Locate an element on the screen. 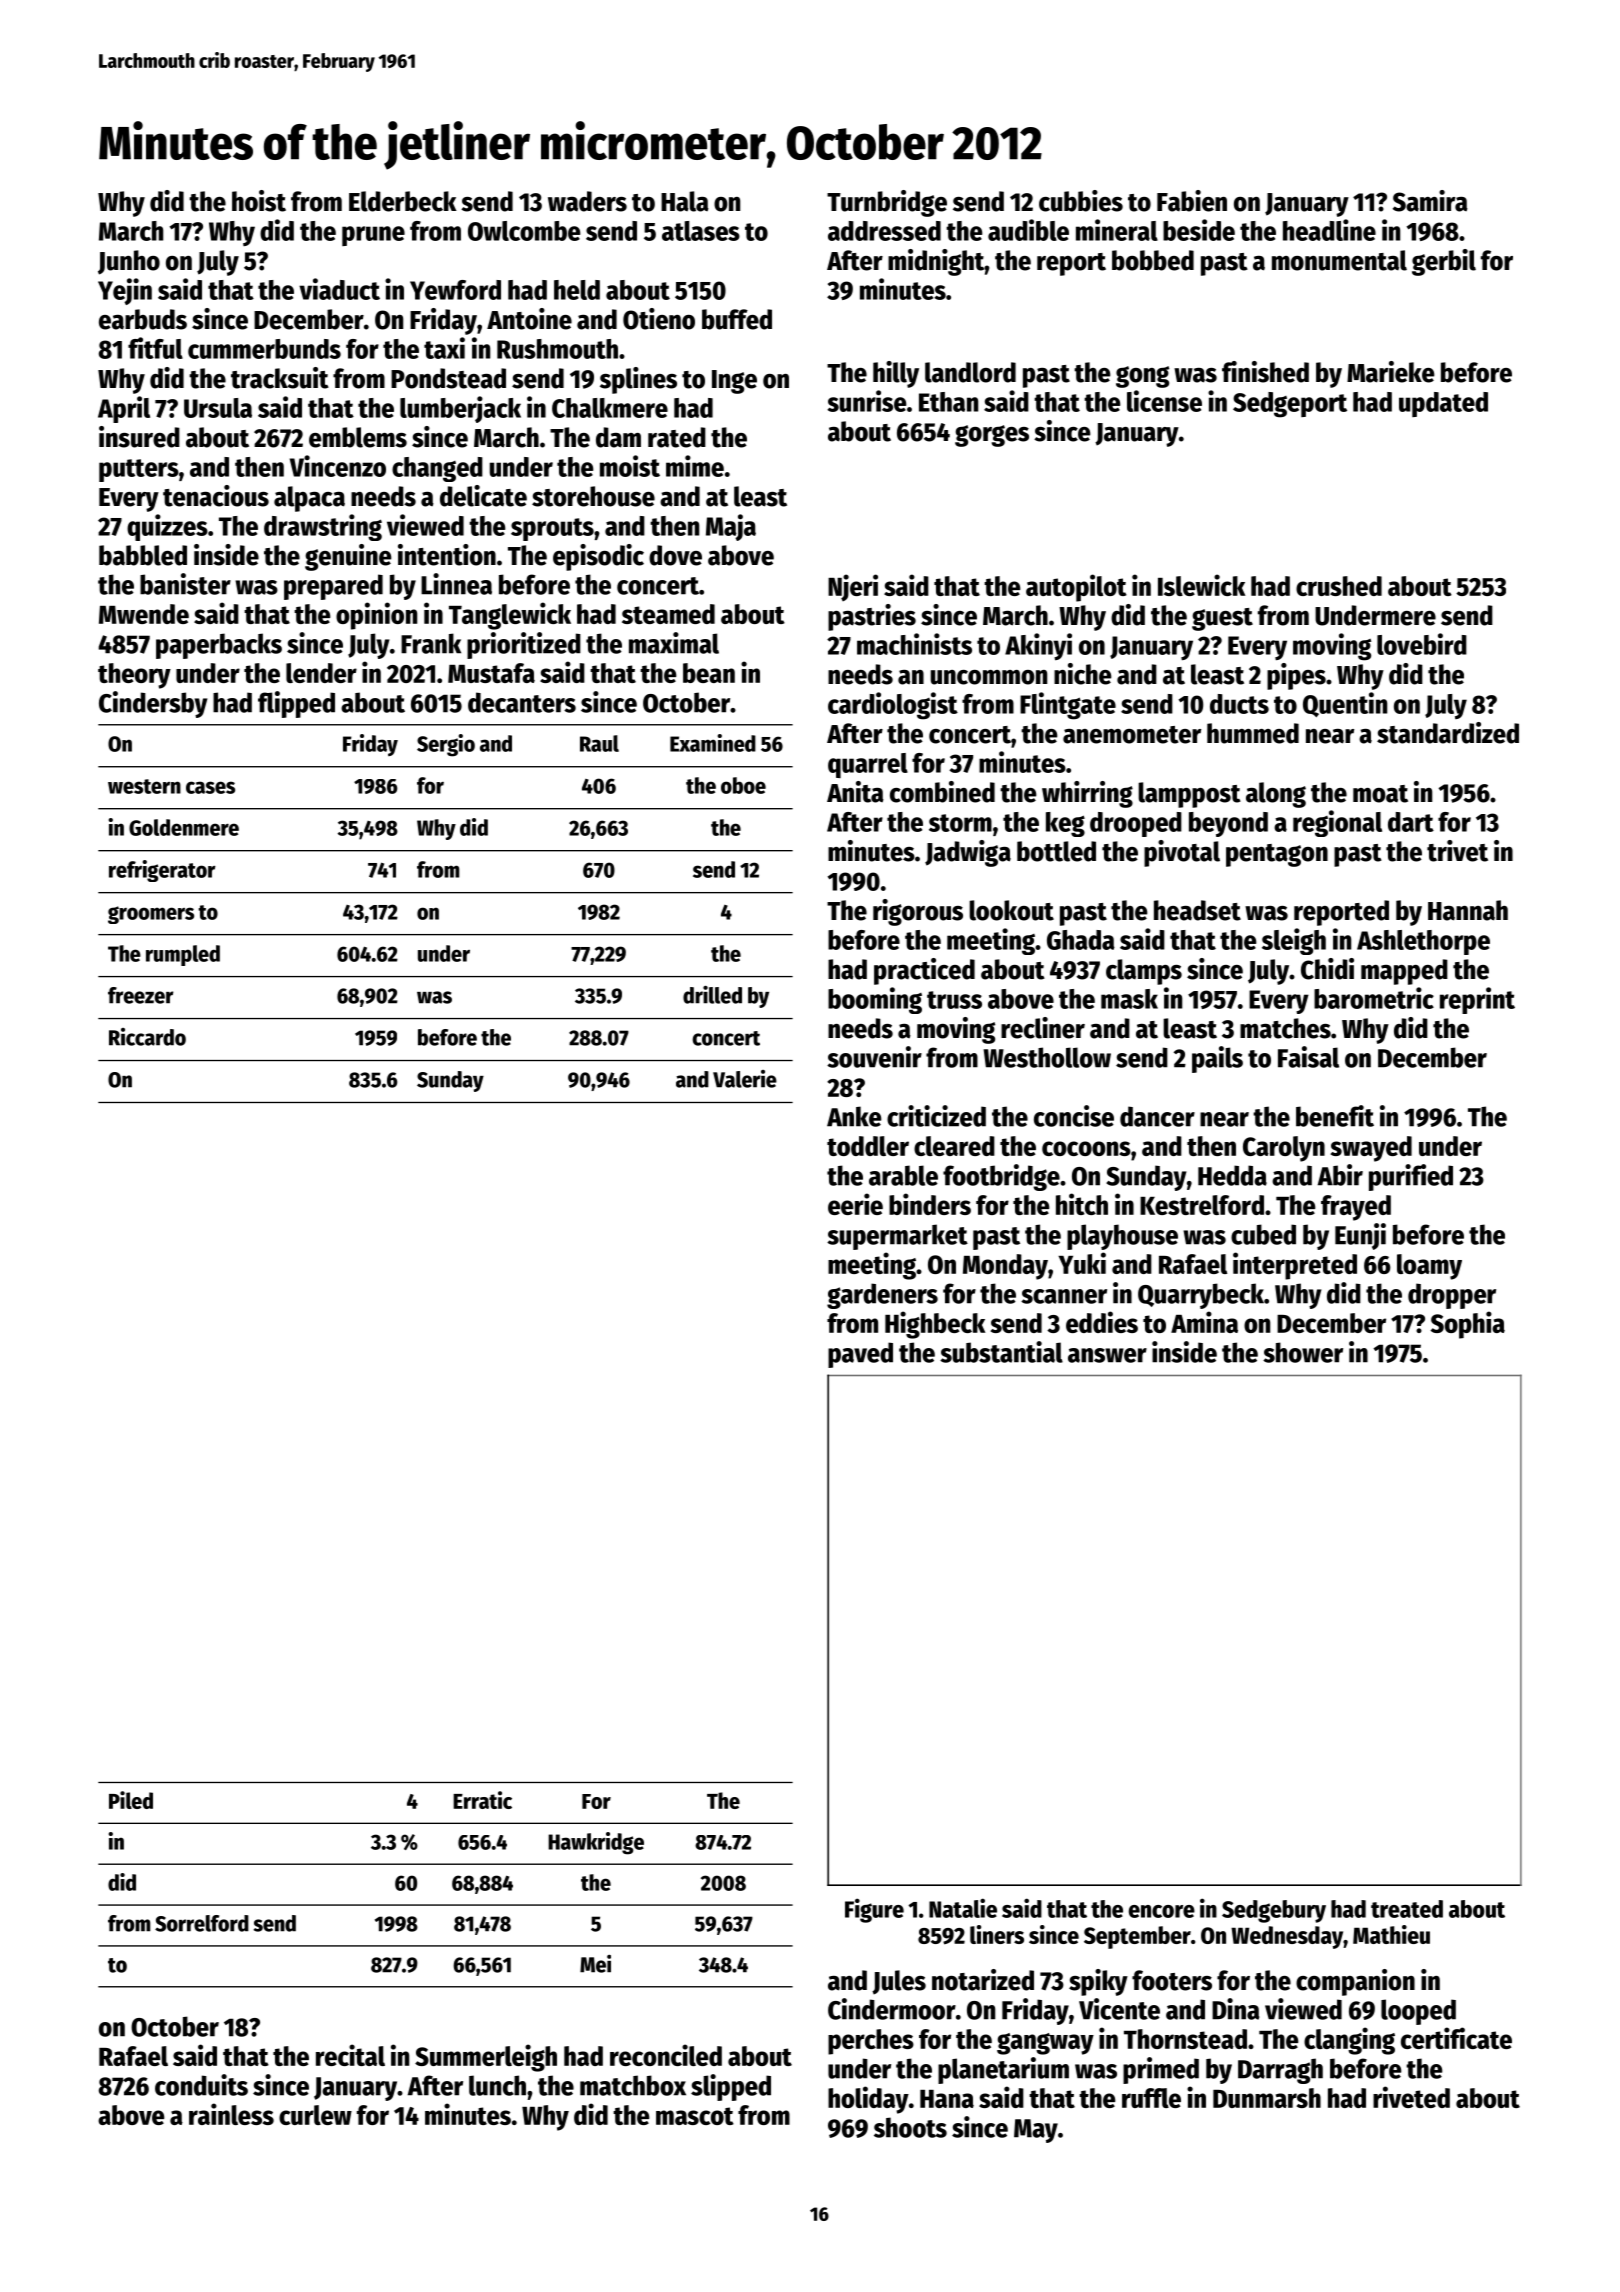 This screenshot has height=2292, width=1620. buffed is located at coordinates (737, 319).
